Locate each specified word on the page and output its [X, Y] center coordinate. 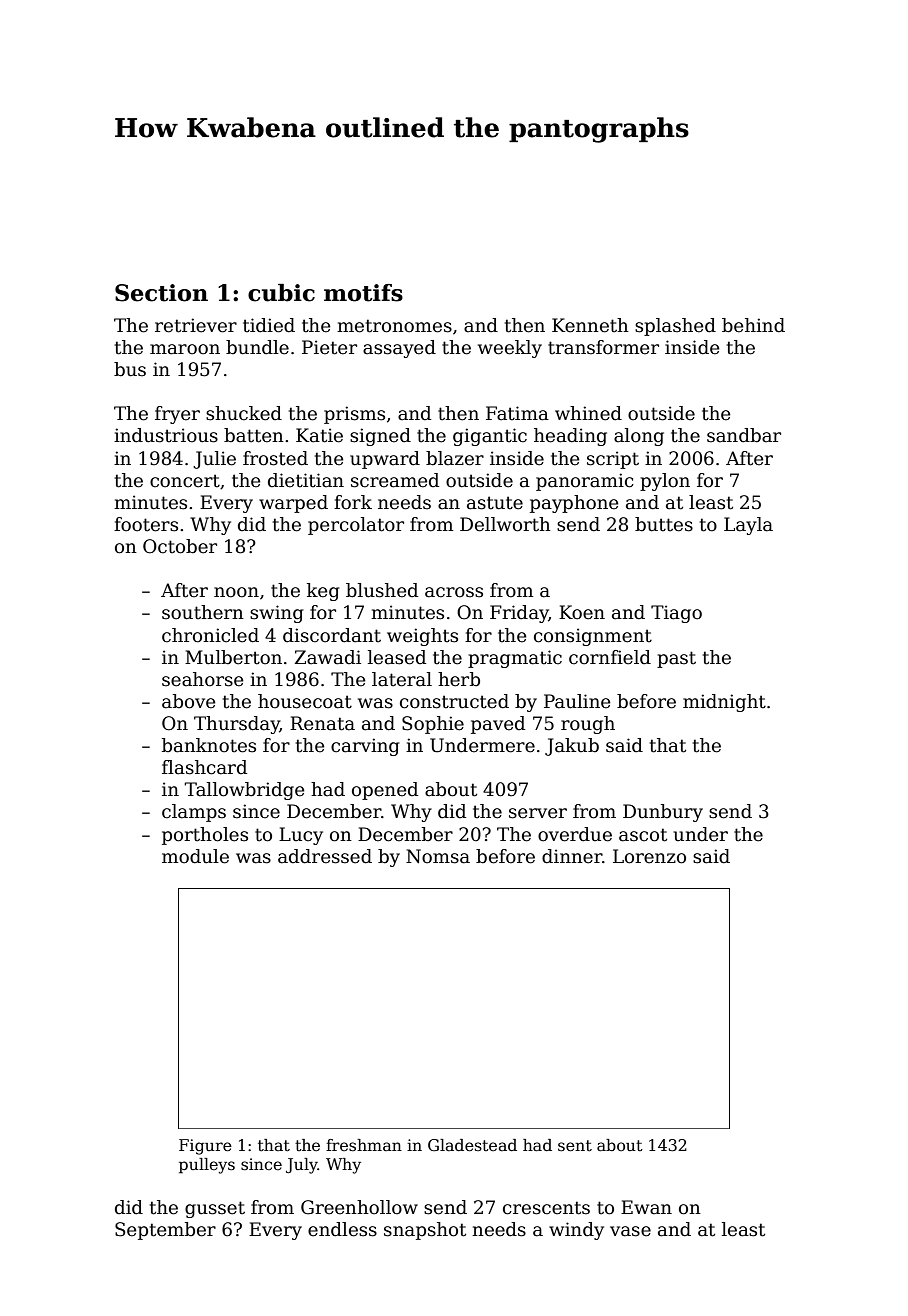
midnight [724, 703]
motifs [363, 293]
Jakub [572, 747]
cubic [281, 293]
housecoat [305, 701]
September [165, 1231]
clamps [194, 813]
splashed [675, 327]
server [538, 813]
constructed [454, 701]
